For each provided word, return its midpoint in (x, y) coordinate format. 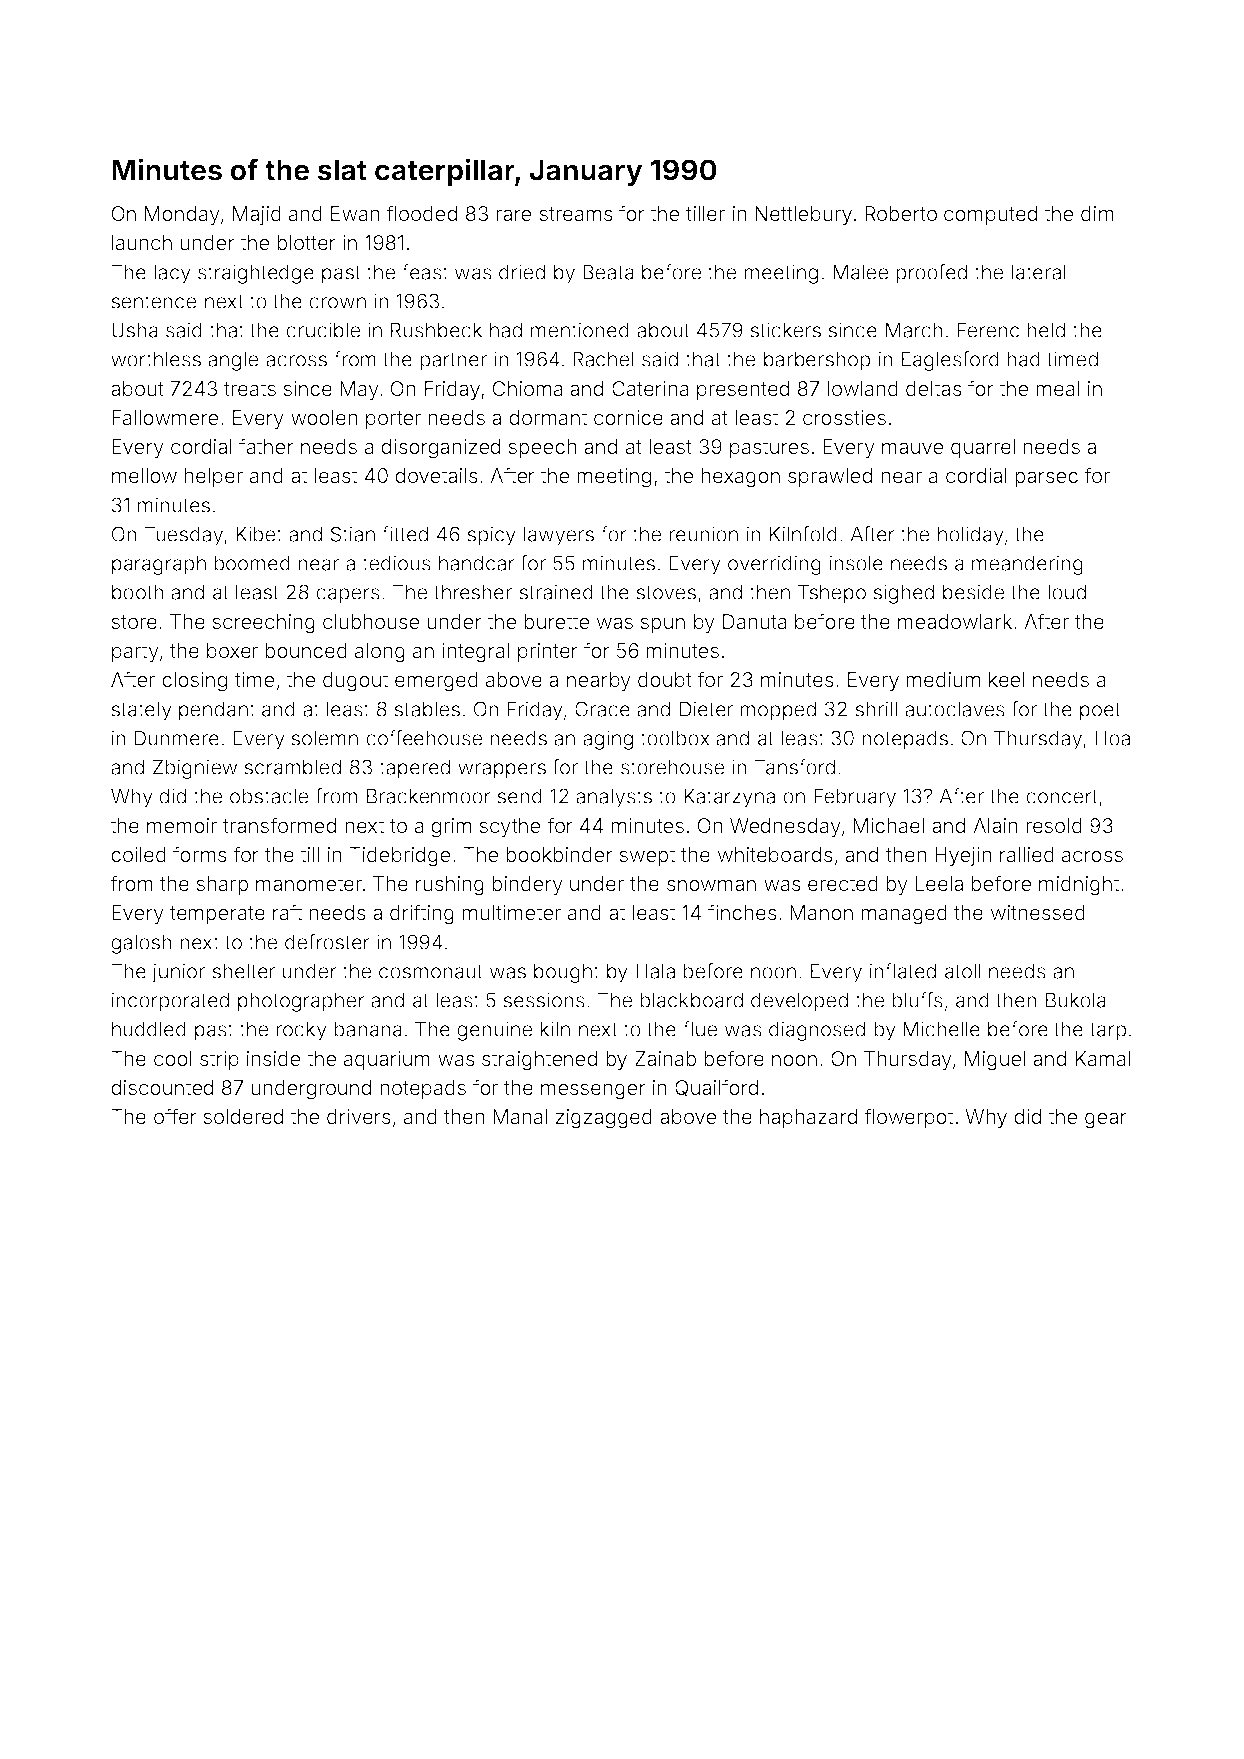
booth (138, 592)
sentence (153, 301)
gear (1106, 1120)
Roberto (901, 213)
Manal (520, 1117)
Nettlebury (803, 215)
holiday (971, 536)
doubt (665, 679)
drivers (359, 1116)
